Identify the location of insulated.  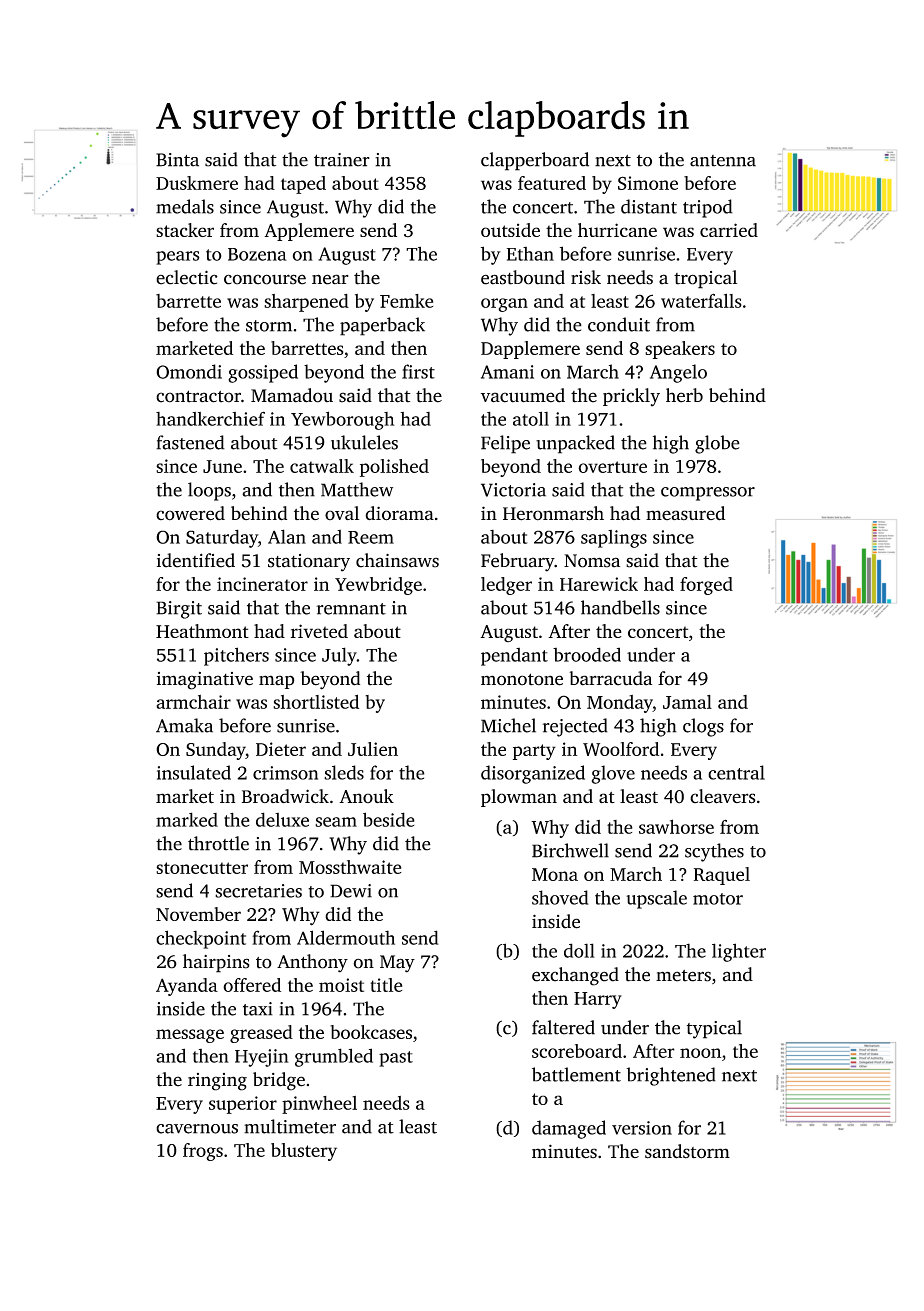
(194, 772).
